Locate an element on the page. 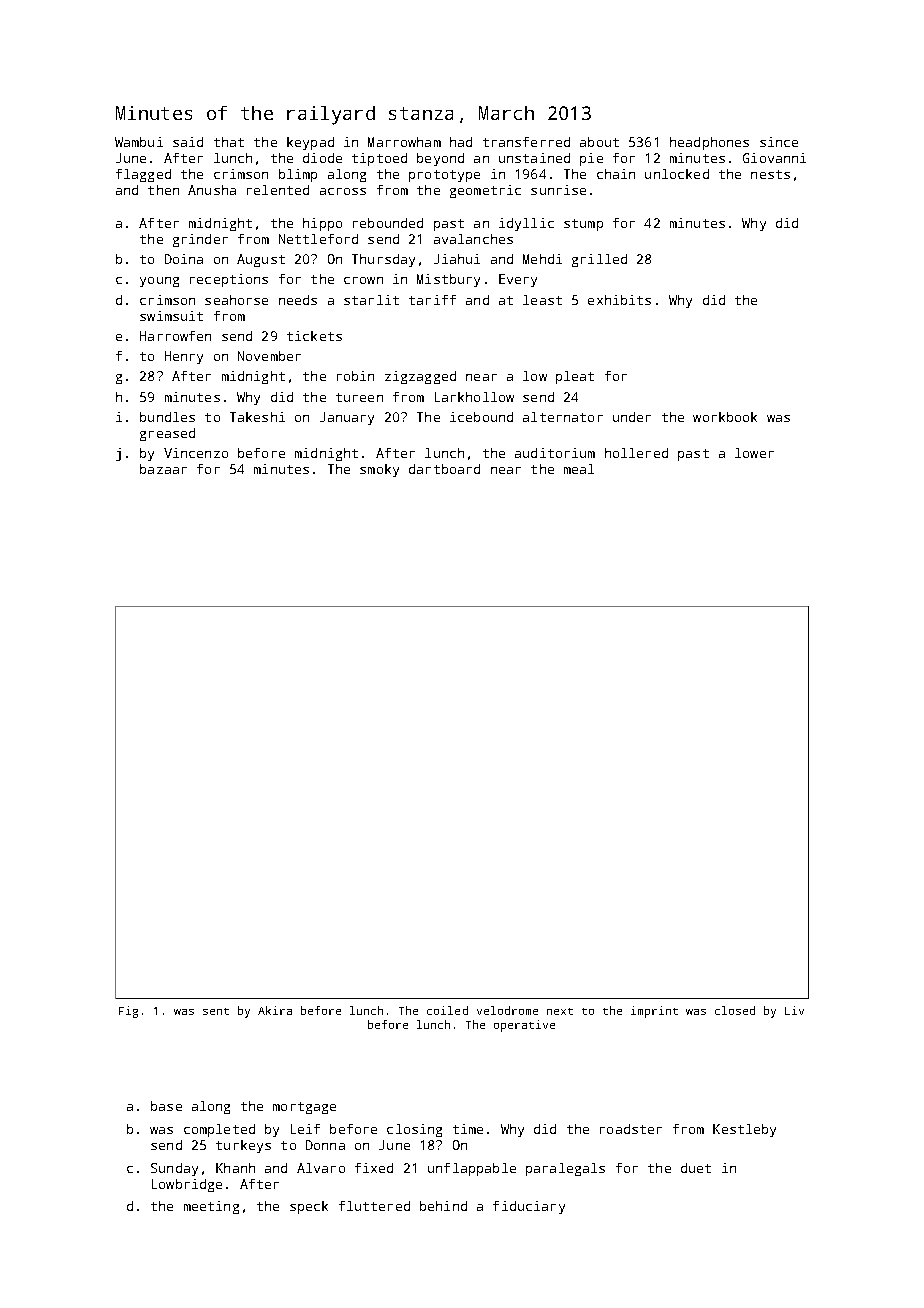  imprint is located at coordinates (654, 1012).
